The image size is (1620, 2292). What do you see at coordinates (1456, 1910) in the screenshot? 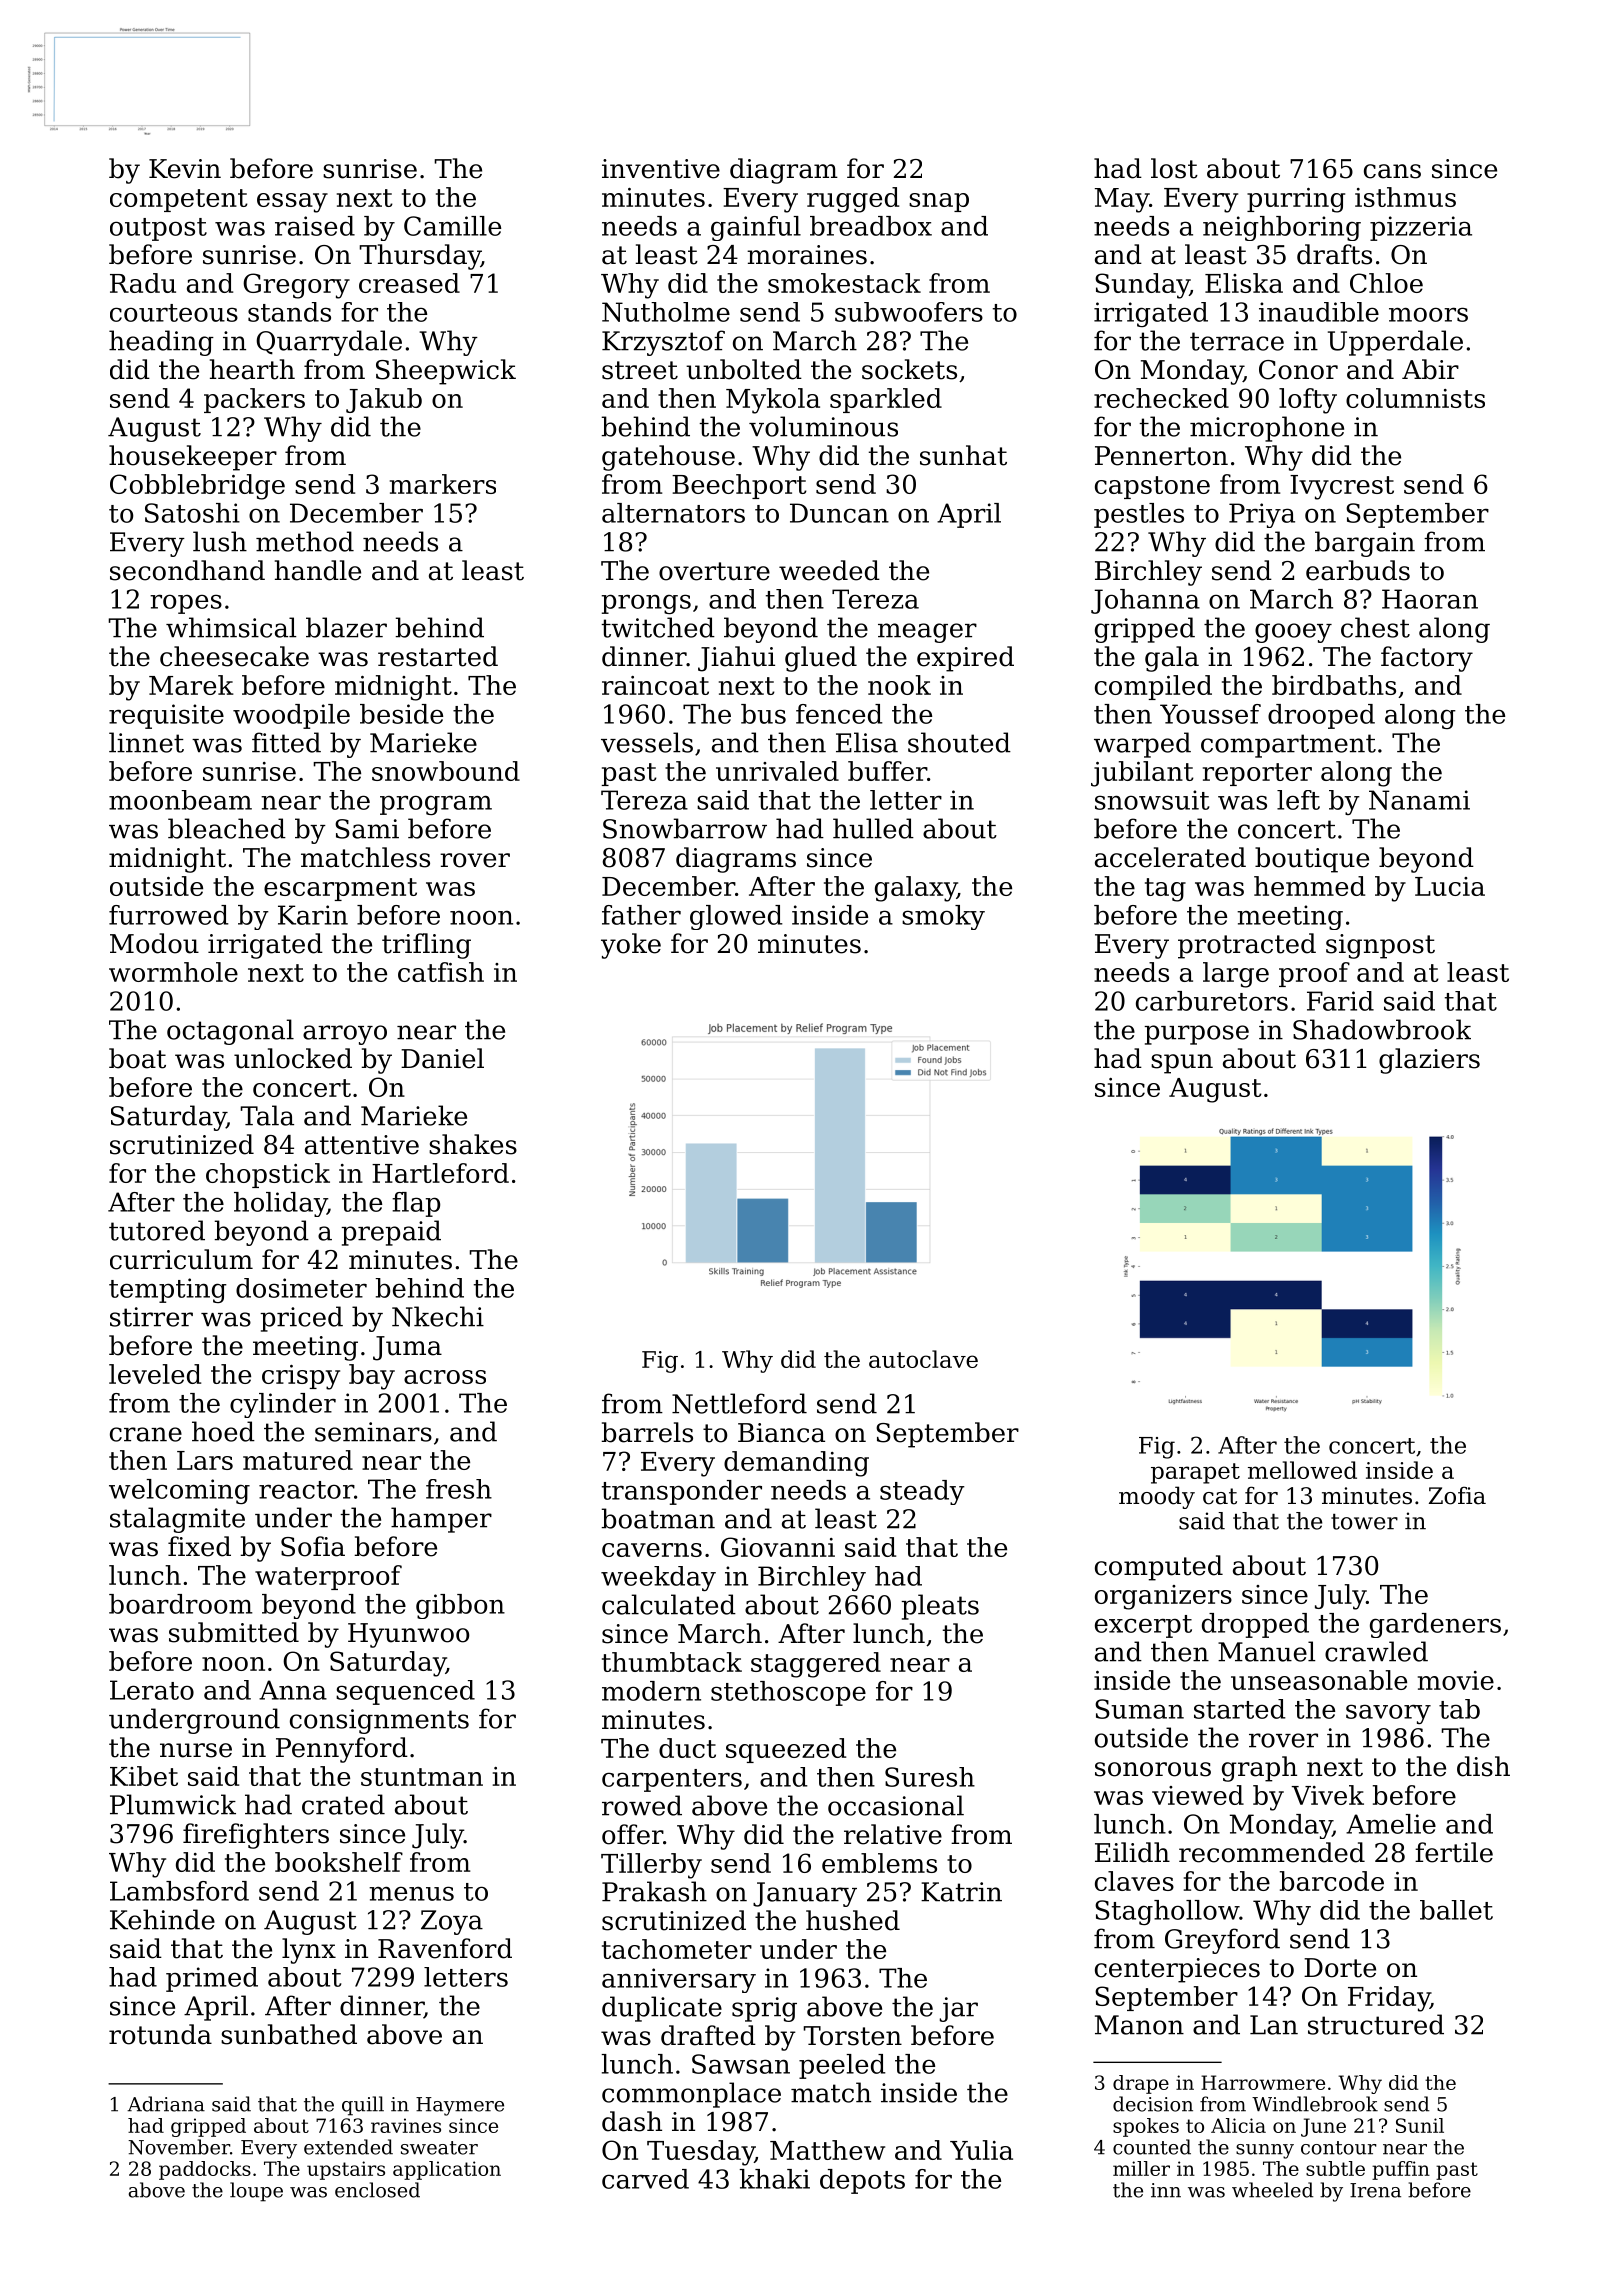
I see `ballet` at bounding box center [1456, 1910].
